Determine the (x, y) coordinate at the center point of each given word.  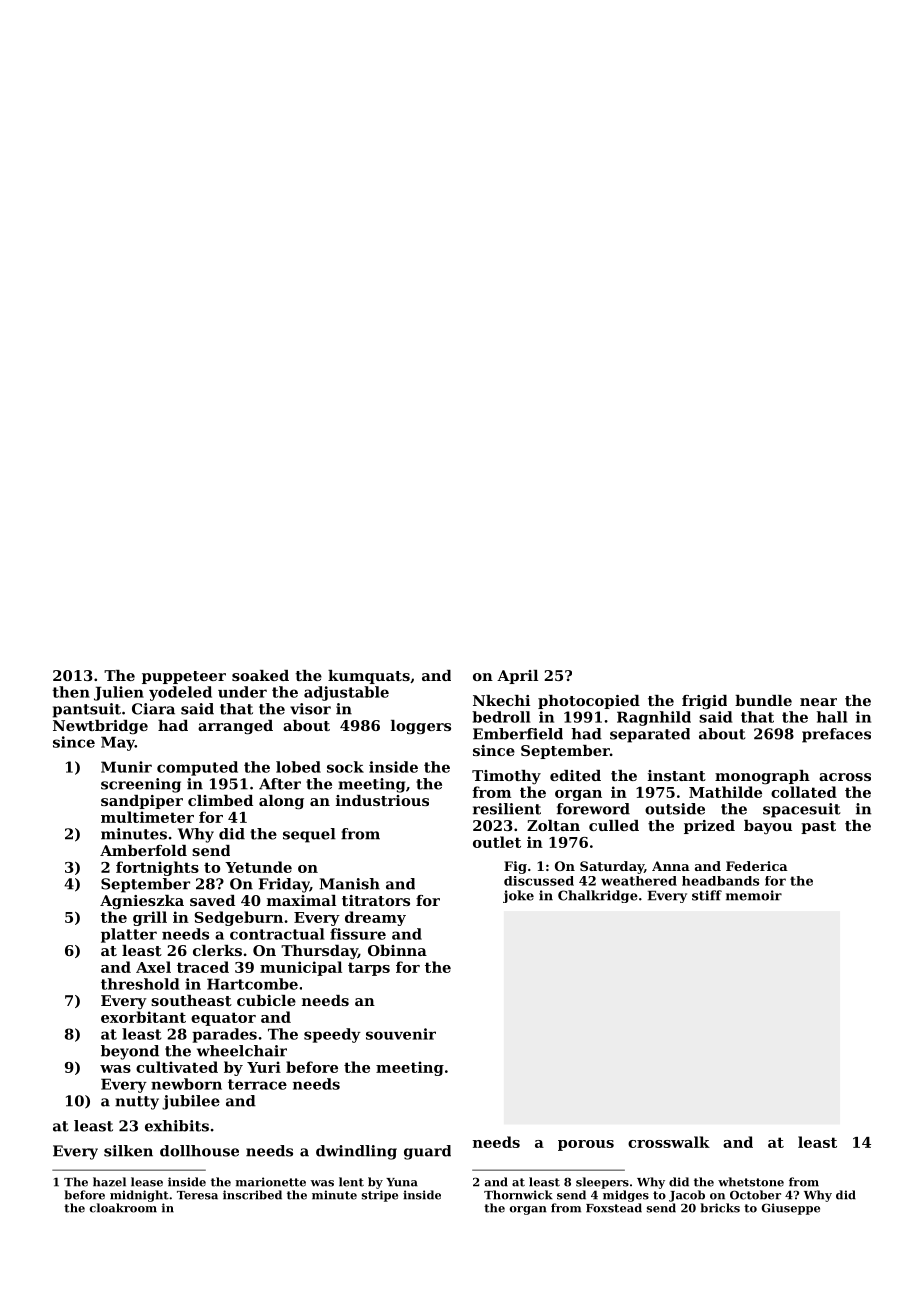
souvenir (401, 1034)
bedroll (501, 717)
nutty (137, 1103)
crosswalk (669, 1142)
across (845, 777)
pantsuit (87, 710)
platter (129, 935)
